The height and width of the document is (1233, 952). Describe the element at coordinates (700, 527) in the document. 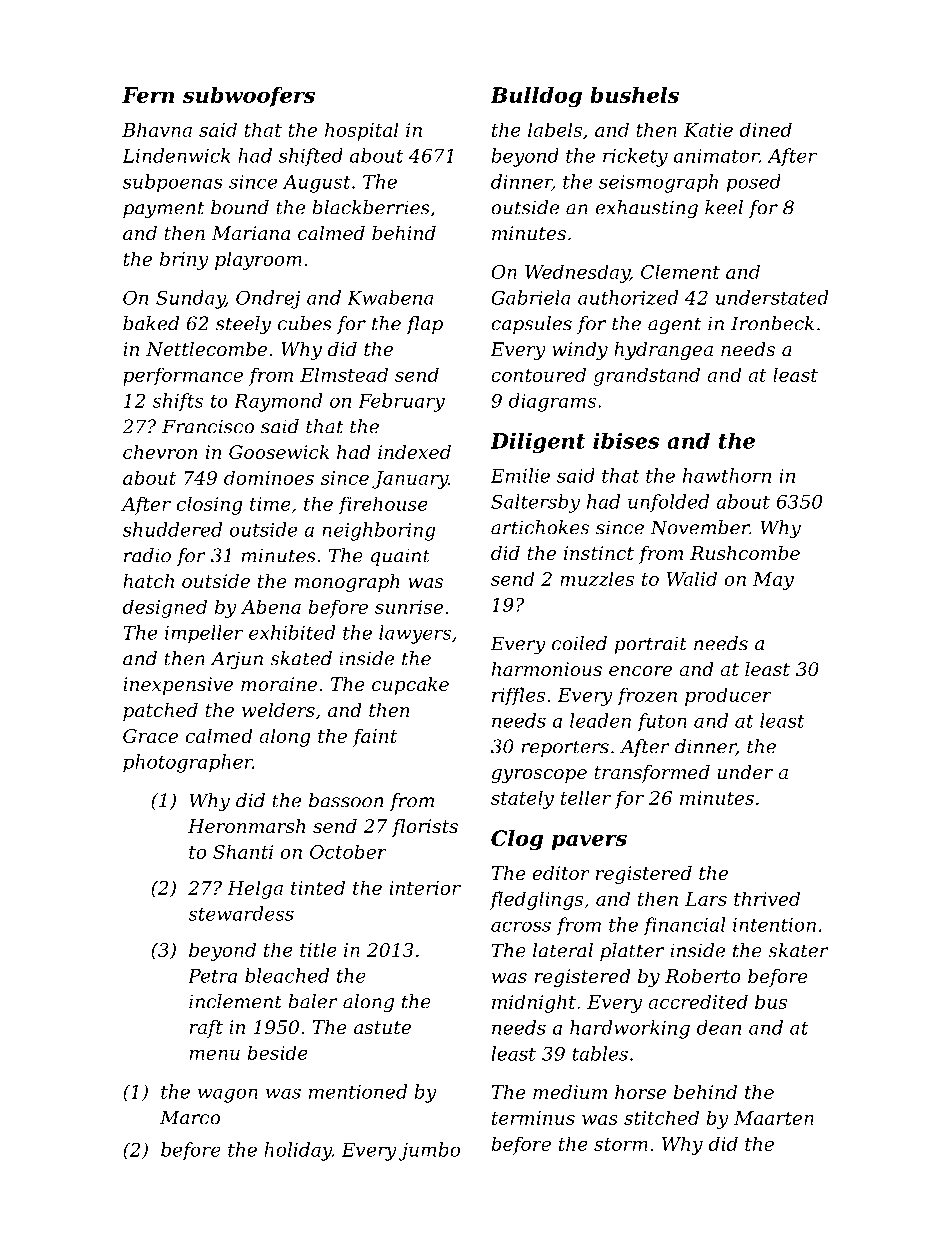

I see `November` at that location.
